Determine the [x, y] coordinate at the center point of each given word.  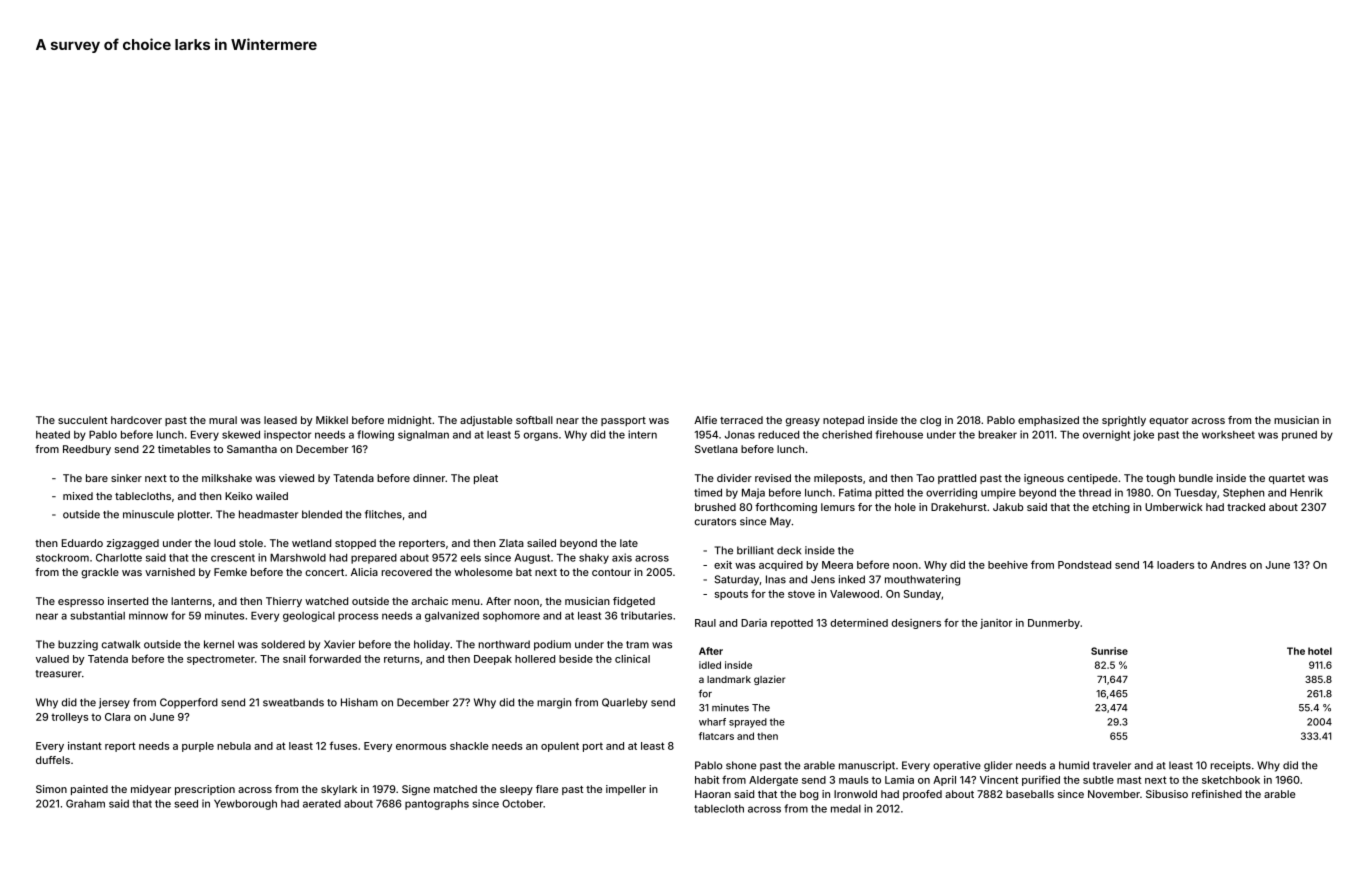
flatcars [716, 736]
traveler [1112, 765]
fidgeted [634, 602]
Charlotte [119, 557]
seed [186, 804]
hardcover [136, 420]
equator [1169, 421]
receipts [1231, 766]
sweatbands [293, 702]
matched [455, 789]
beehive [1008, 565]
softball [534, 420]
